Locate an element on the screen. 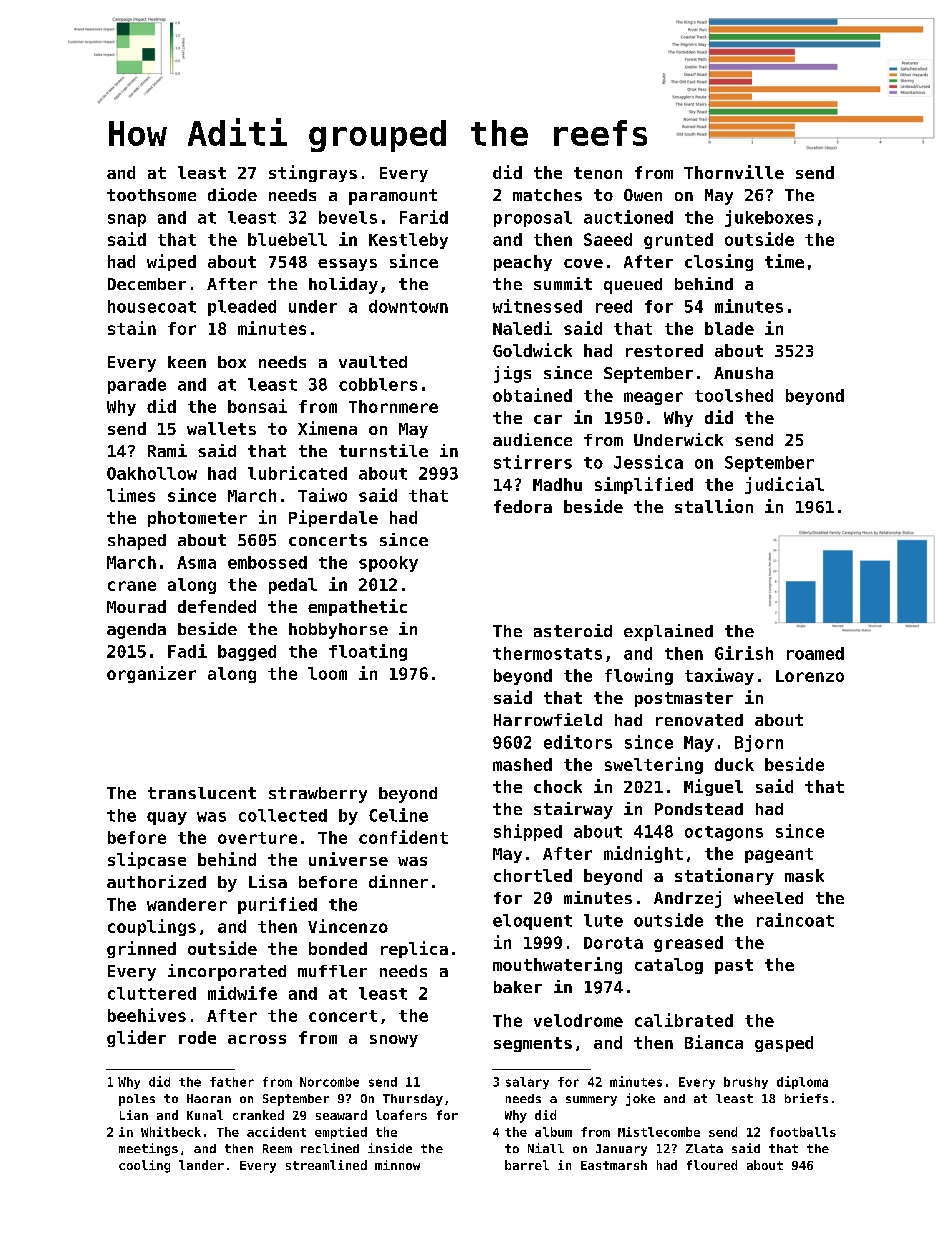  stingrays is located at coordinates (313, 173).
